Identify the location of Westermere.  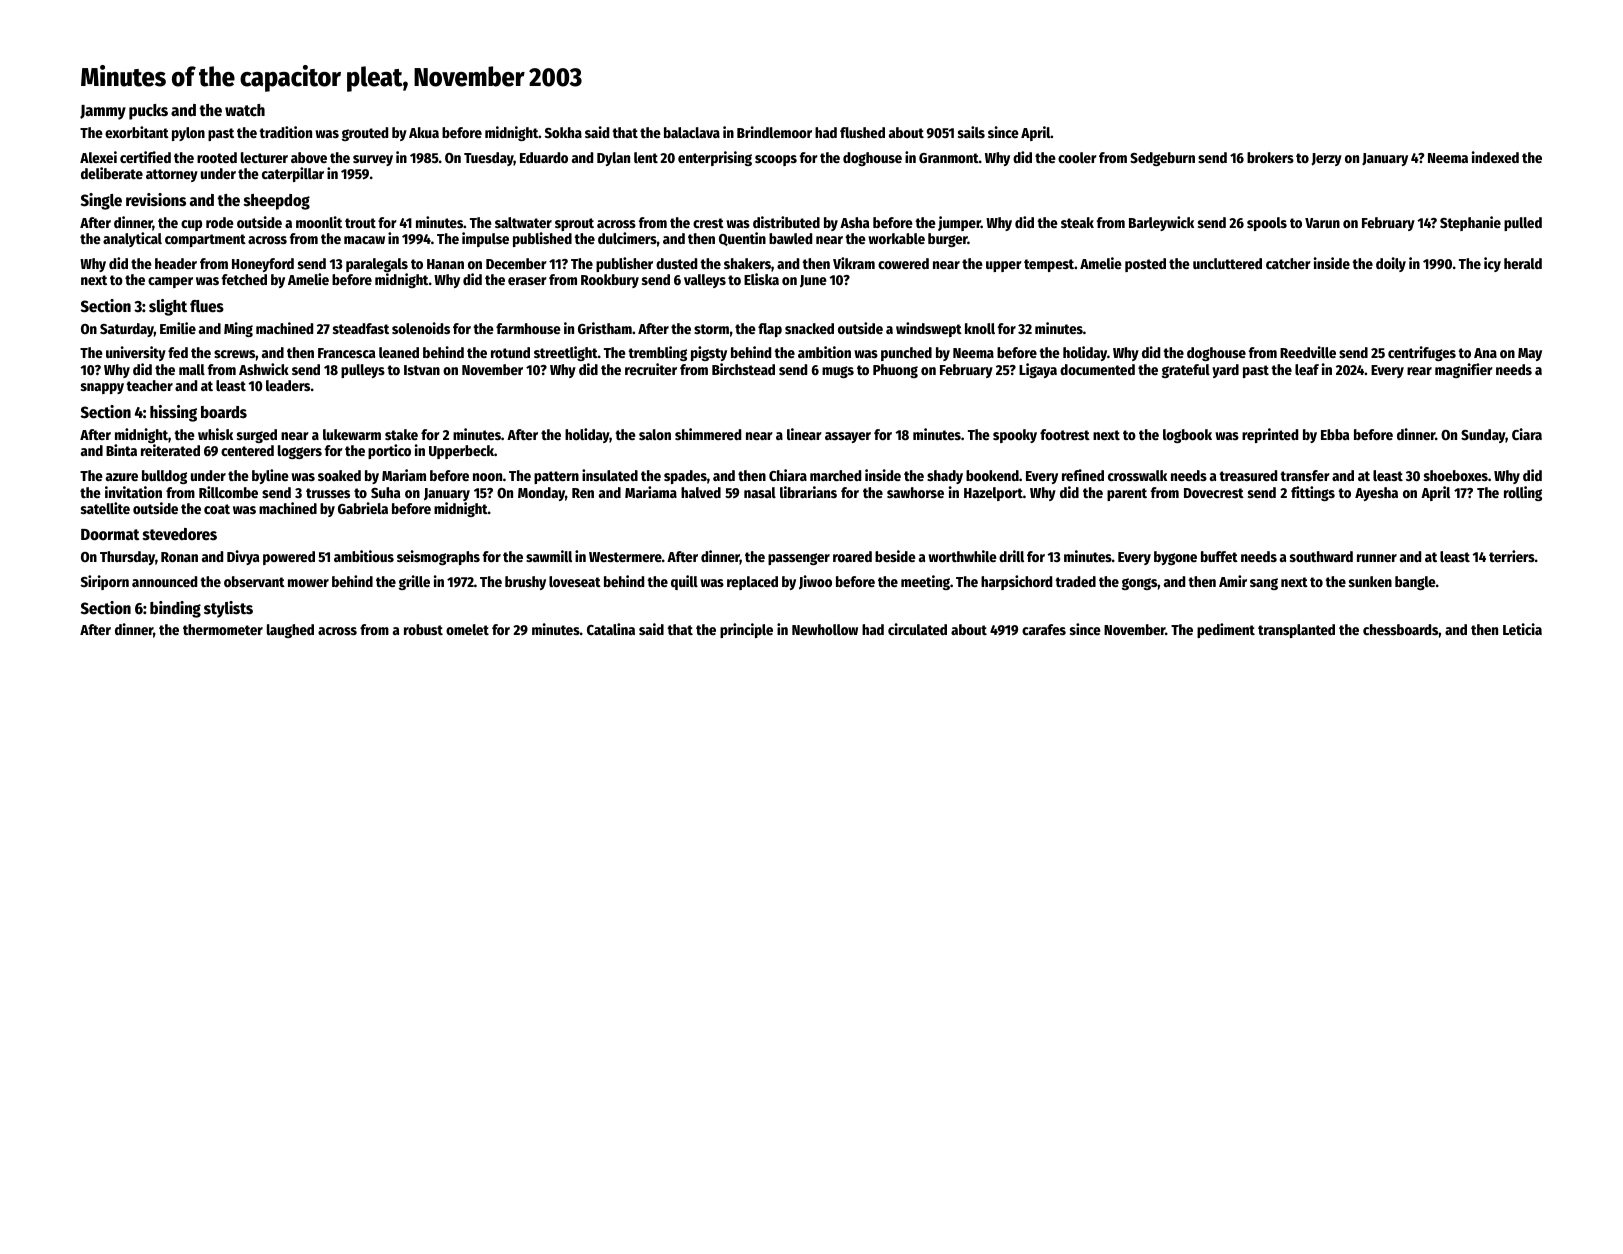
(625, 557).
